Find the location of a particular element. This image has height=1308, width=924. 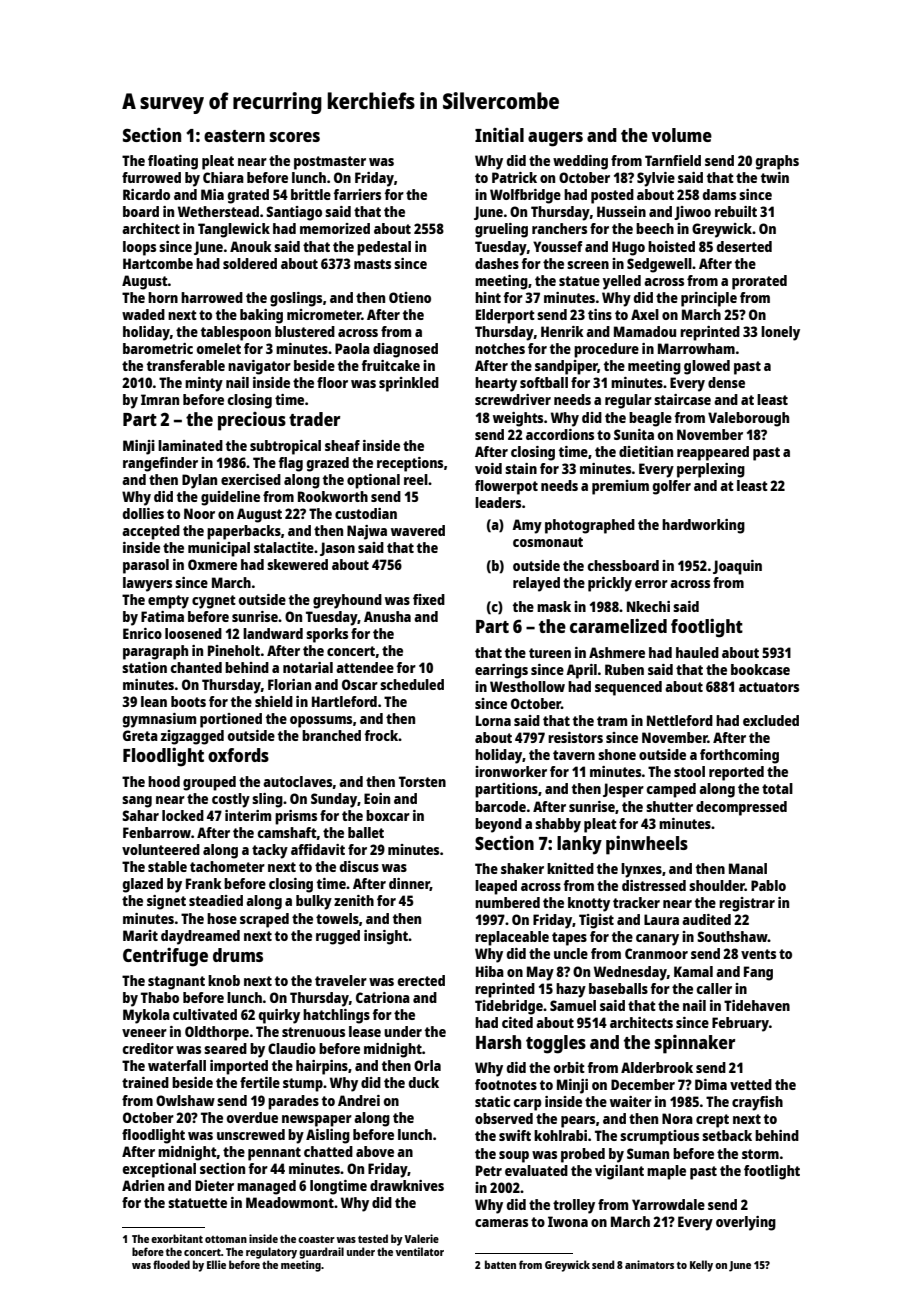

graphs is located at coordinates (777, 162).
